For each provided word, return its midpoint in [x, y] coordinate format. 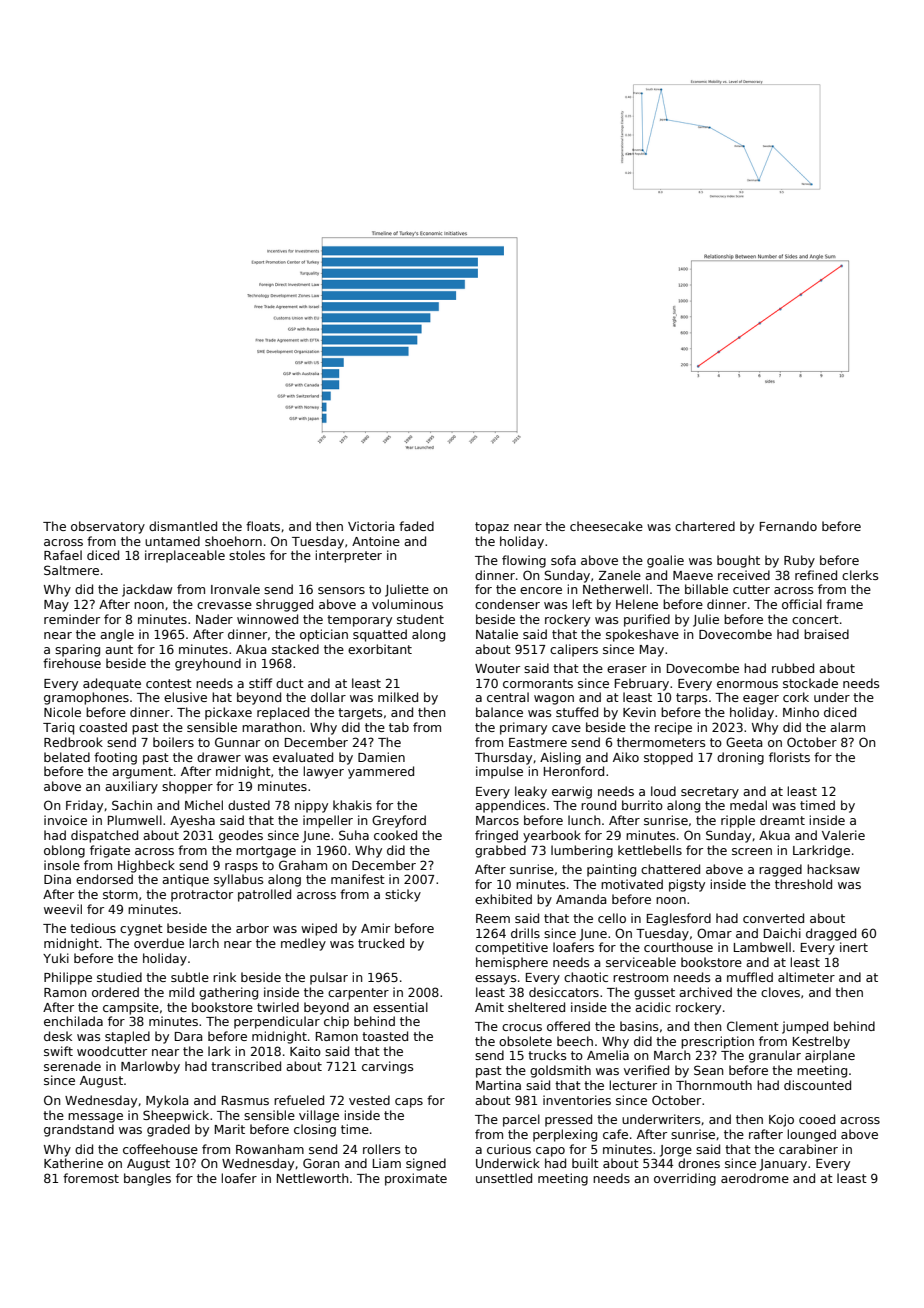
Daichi [782, 933]
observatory [108, 527]
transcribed [246, 1066]
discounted [817, 1085]
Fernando [788, 526]
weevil [63, 909]
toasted [385, 1036]
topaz [492, 528]
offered [568, 1026]
